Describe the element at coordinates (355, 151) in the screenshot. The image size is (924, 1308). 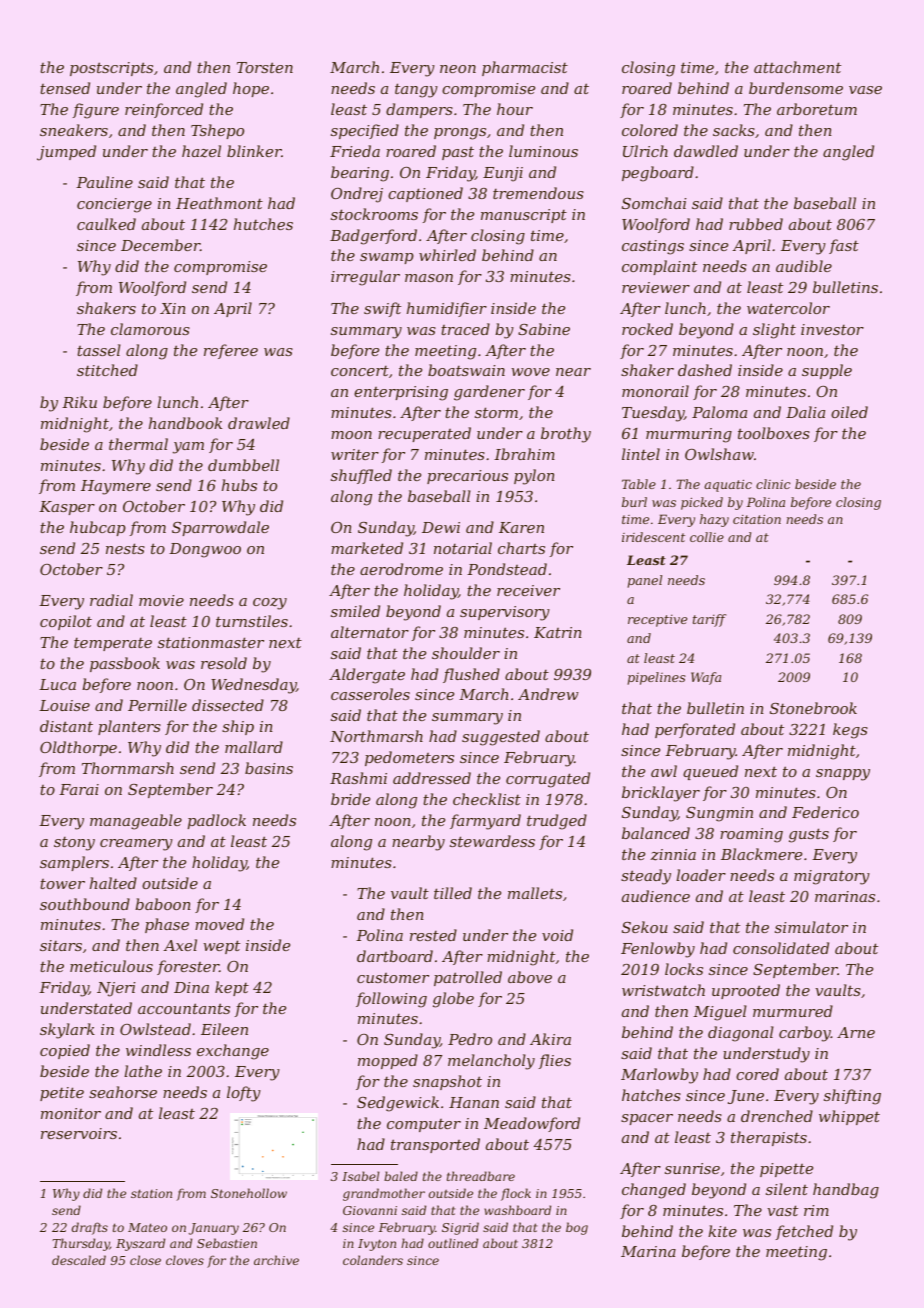
I see `Frieda` at that location.
